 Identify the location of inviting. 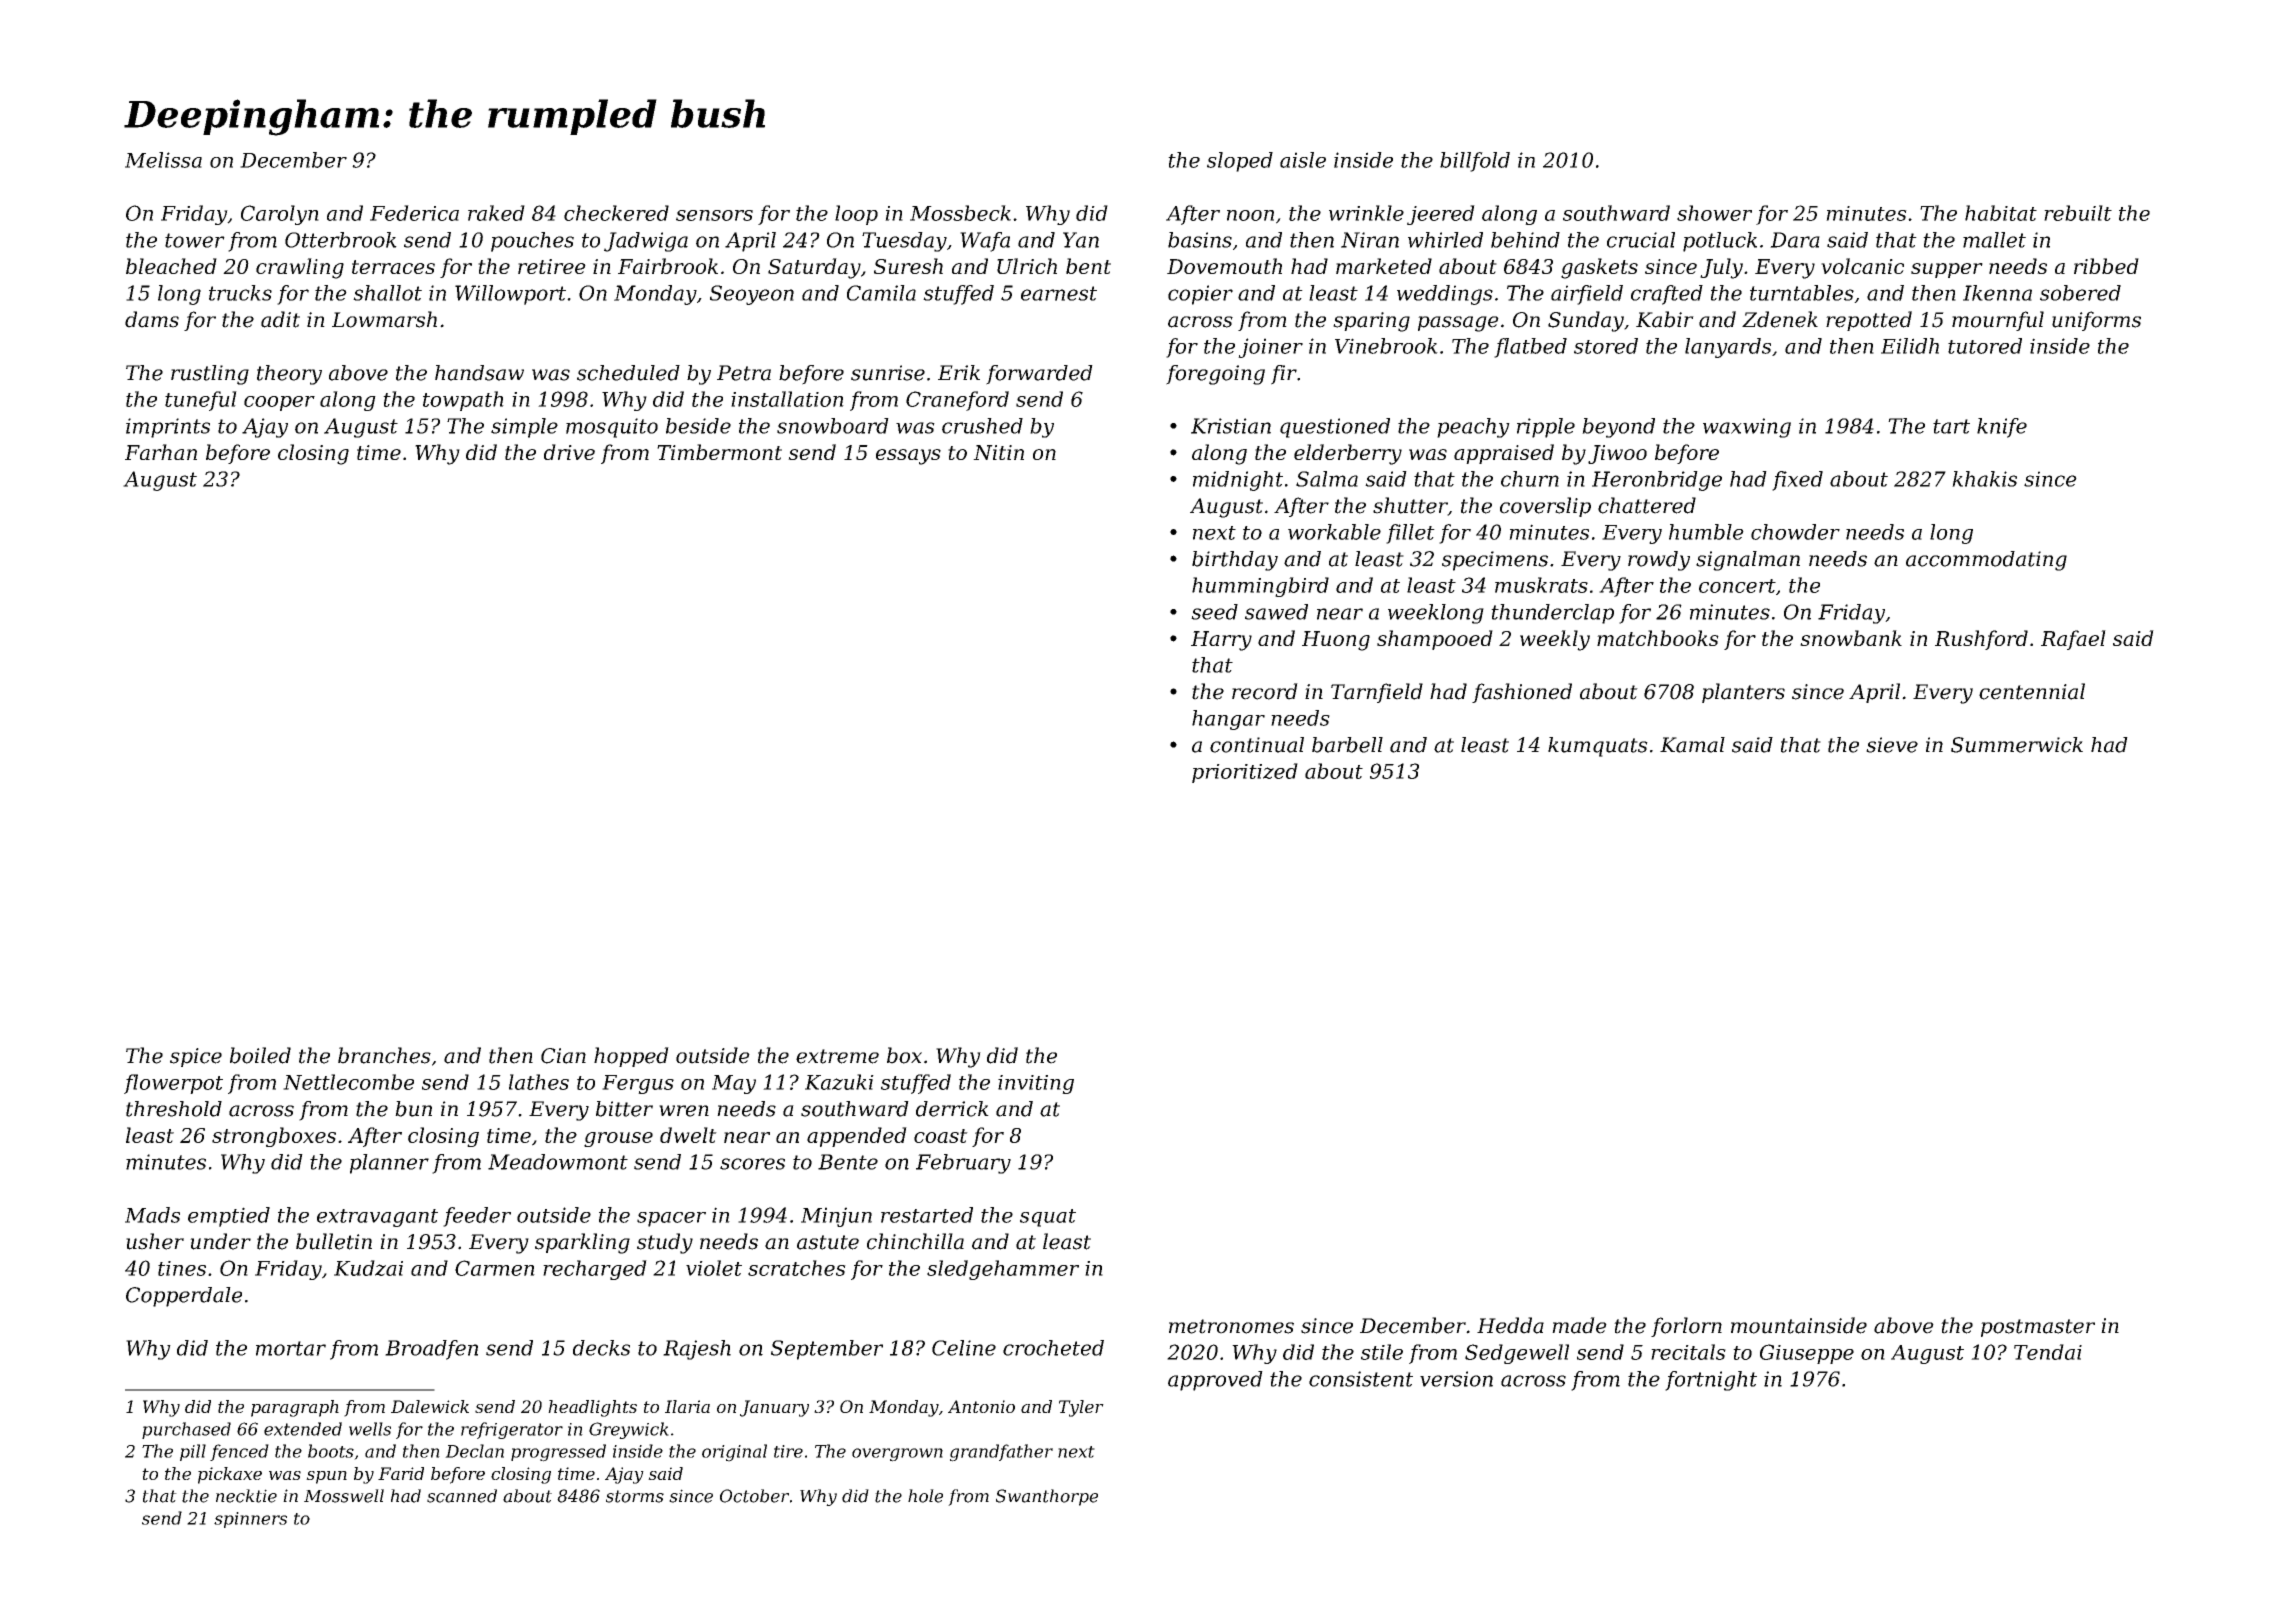
(1036, 1084).
